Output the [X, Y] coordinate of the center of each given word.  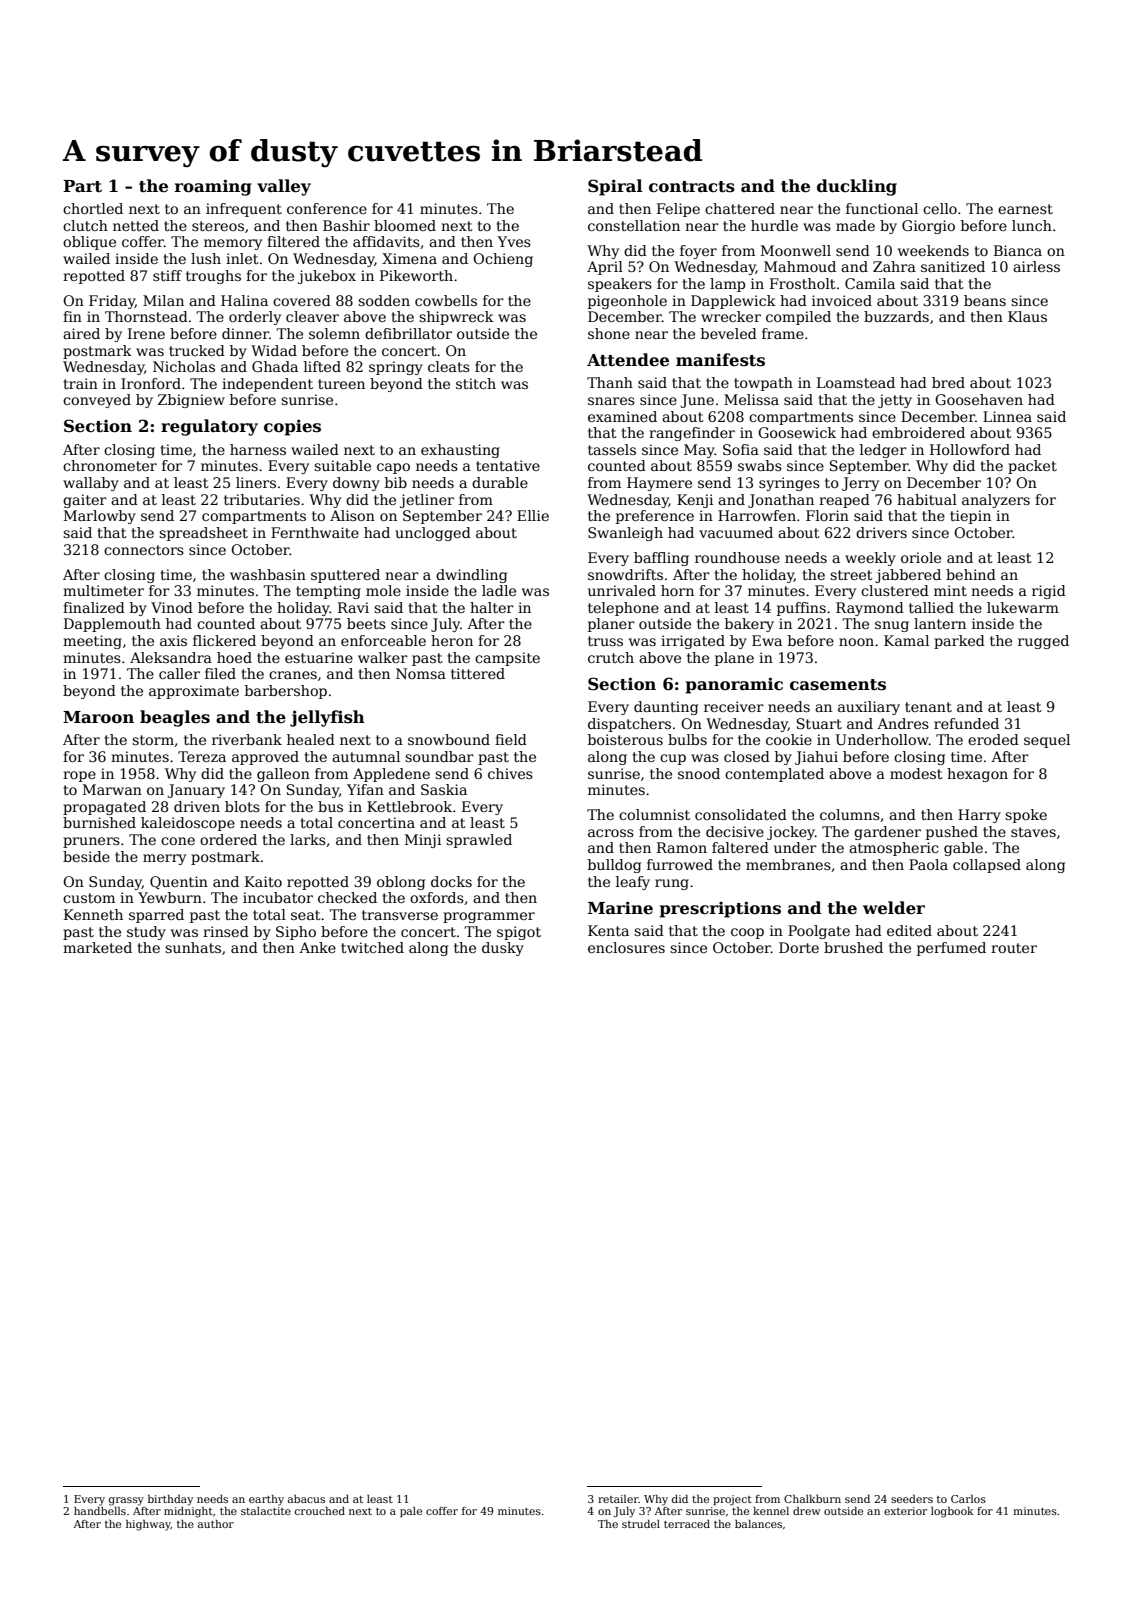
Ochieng [503, 260]
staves [1033, 832]
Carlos [968, 1499]
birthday [170, 1500]
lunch [1032, 225]
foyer [698, 252]
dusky [503, 949]
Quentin [179, 882]
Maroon [98, 717]
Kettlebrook [409, 806]
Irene [146, 333]
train [80, 383]
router [1014, 948]
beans [985, 300]
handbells [100, 1511]
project [732, 1500]
